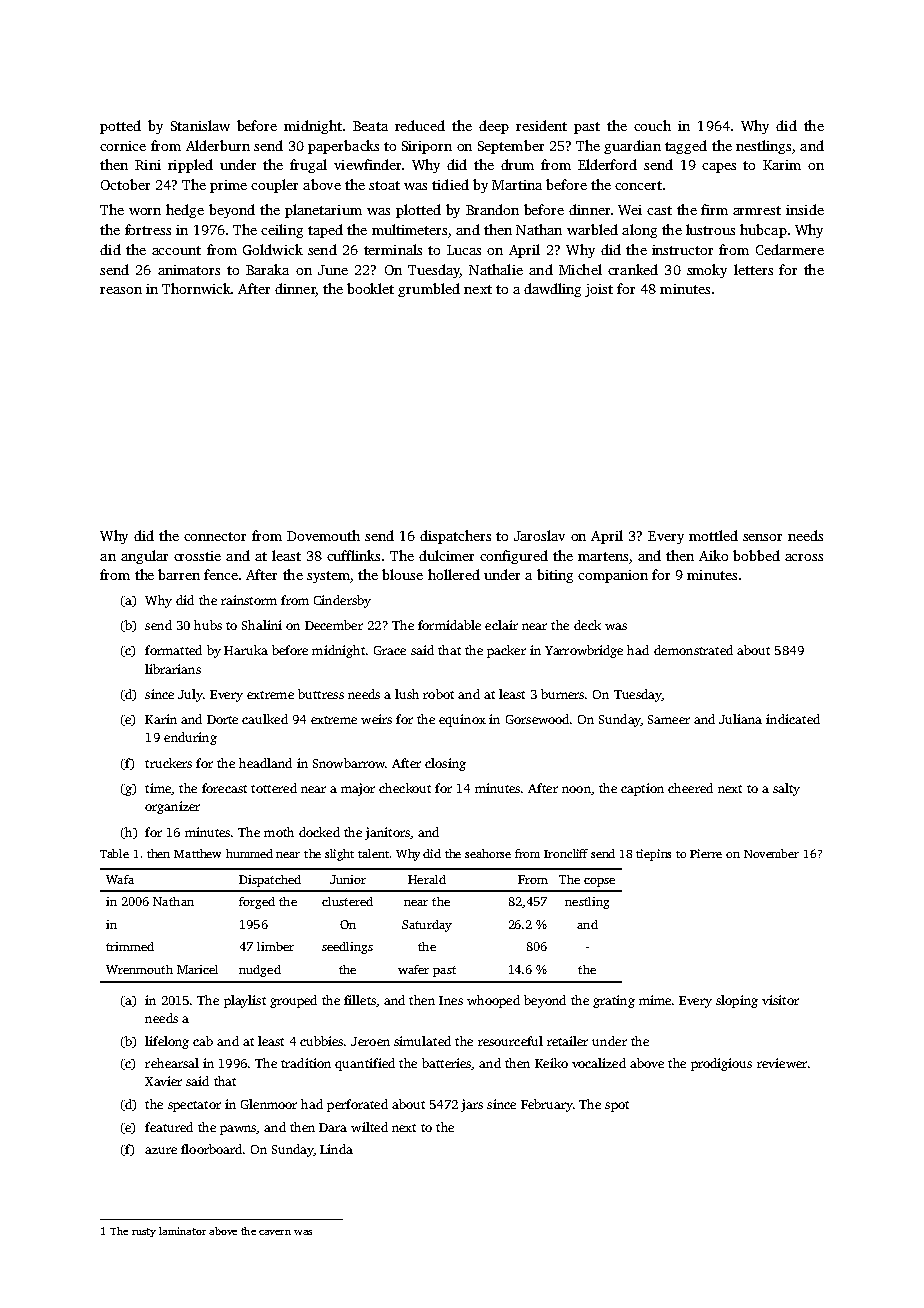 The width and height of the screenshot is (924, 1308). What do you see at coordinates (771, 853) in the screenshot?
I see `November` at bounding box center [771, 853].
